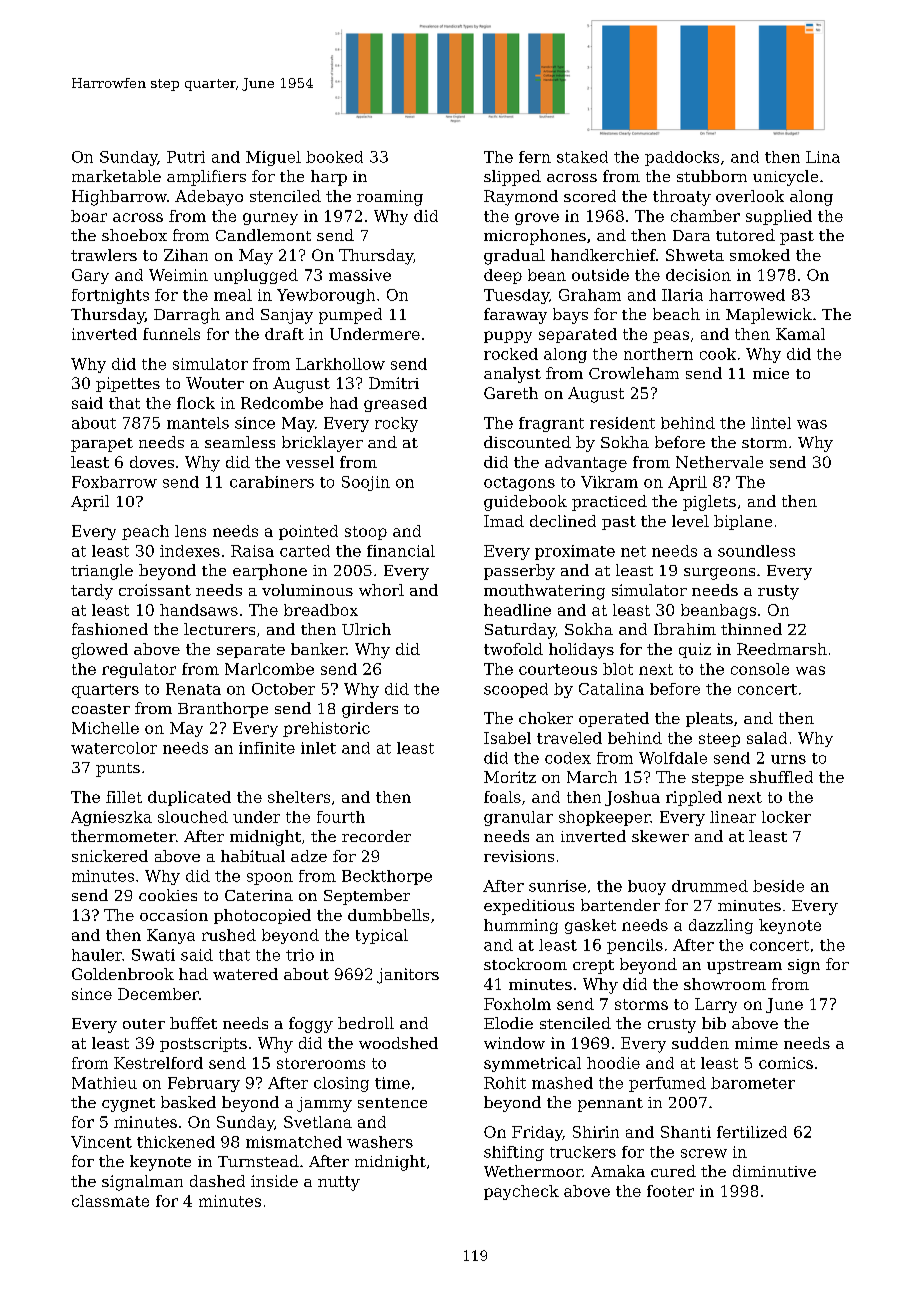  I want to click on unicycle, so click(785, 178).
